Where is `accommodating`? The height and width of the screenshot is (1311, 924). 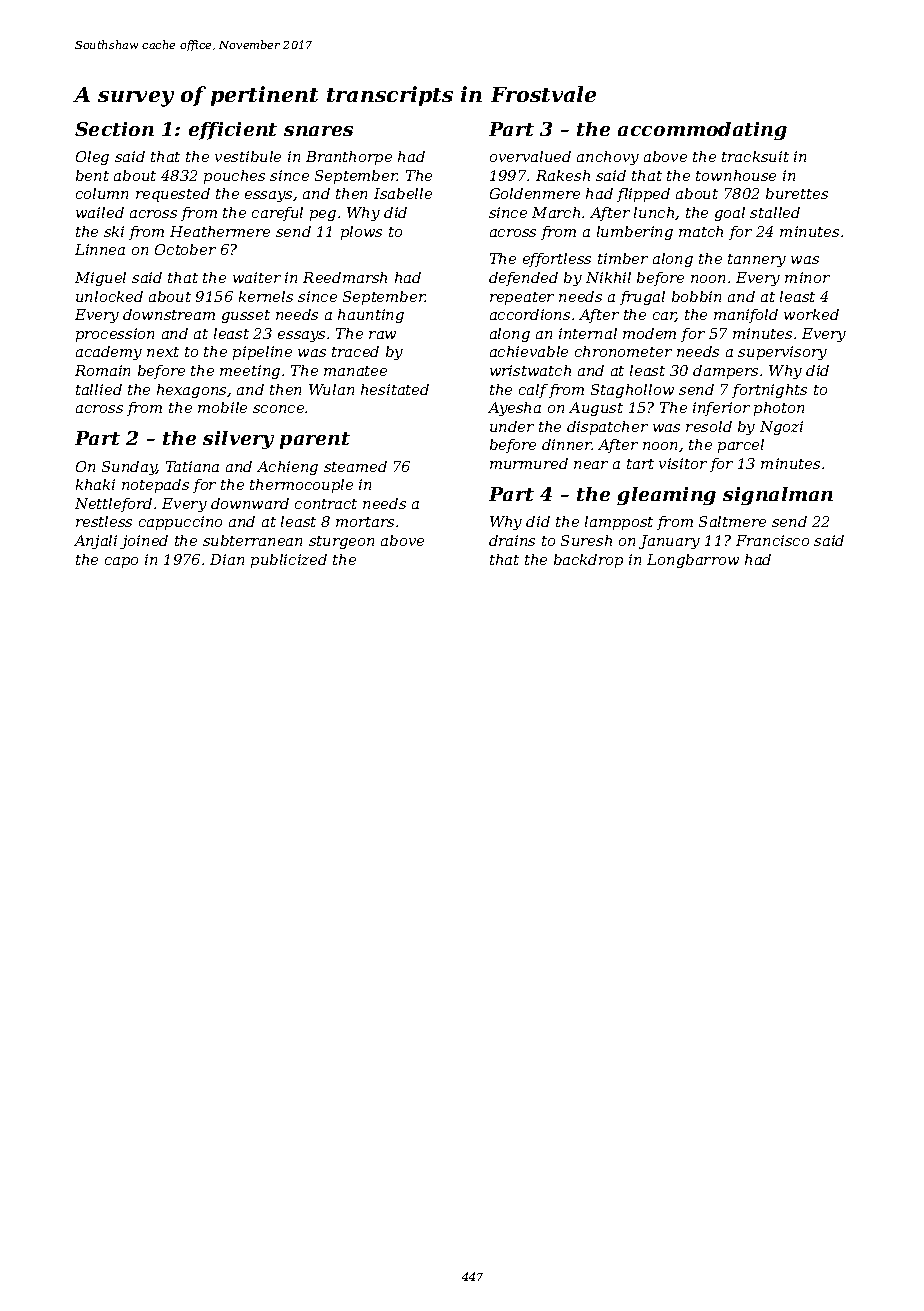
accommodating is located at coordinates (702, 131).
